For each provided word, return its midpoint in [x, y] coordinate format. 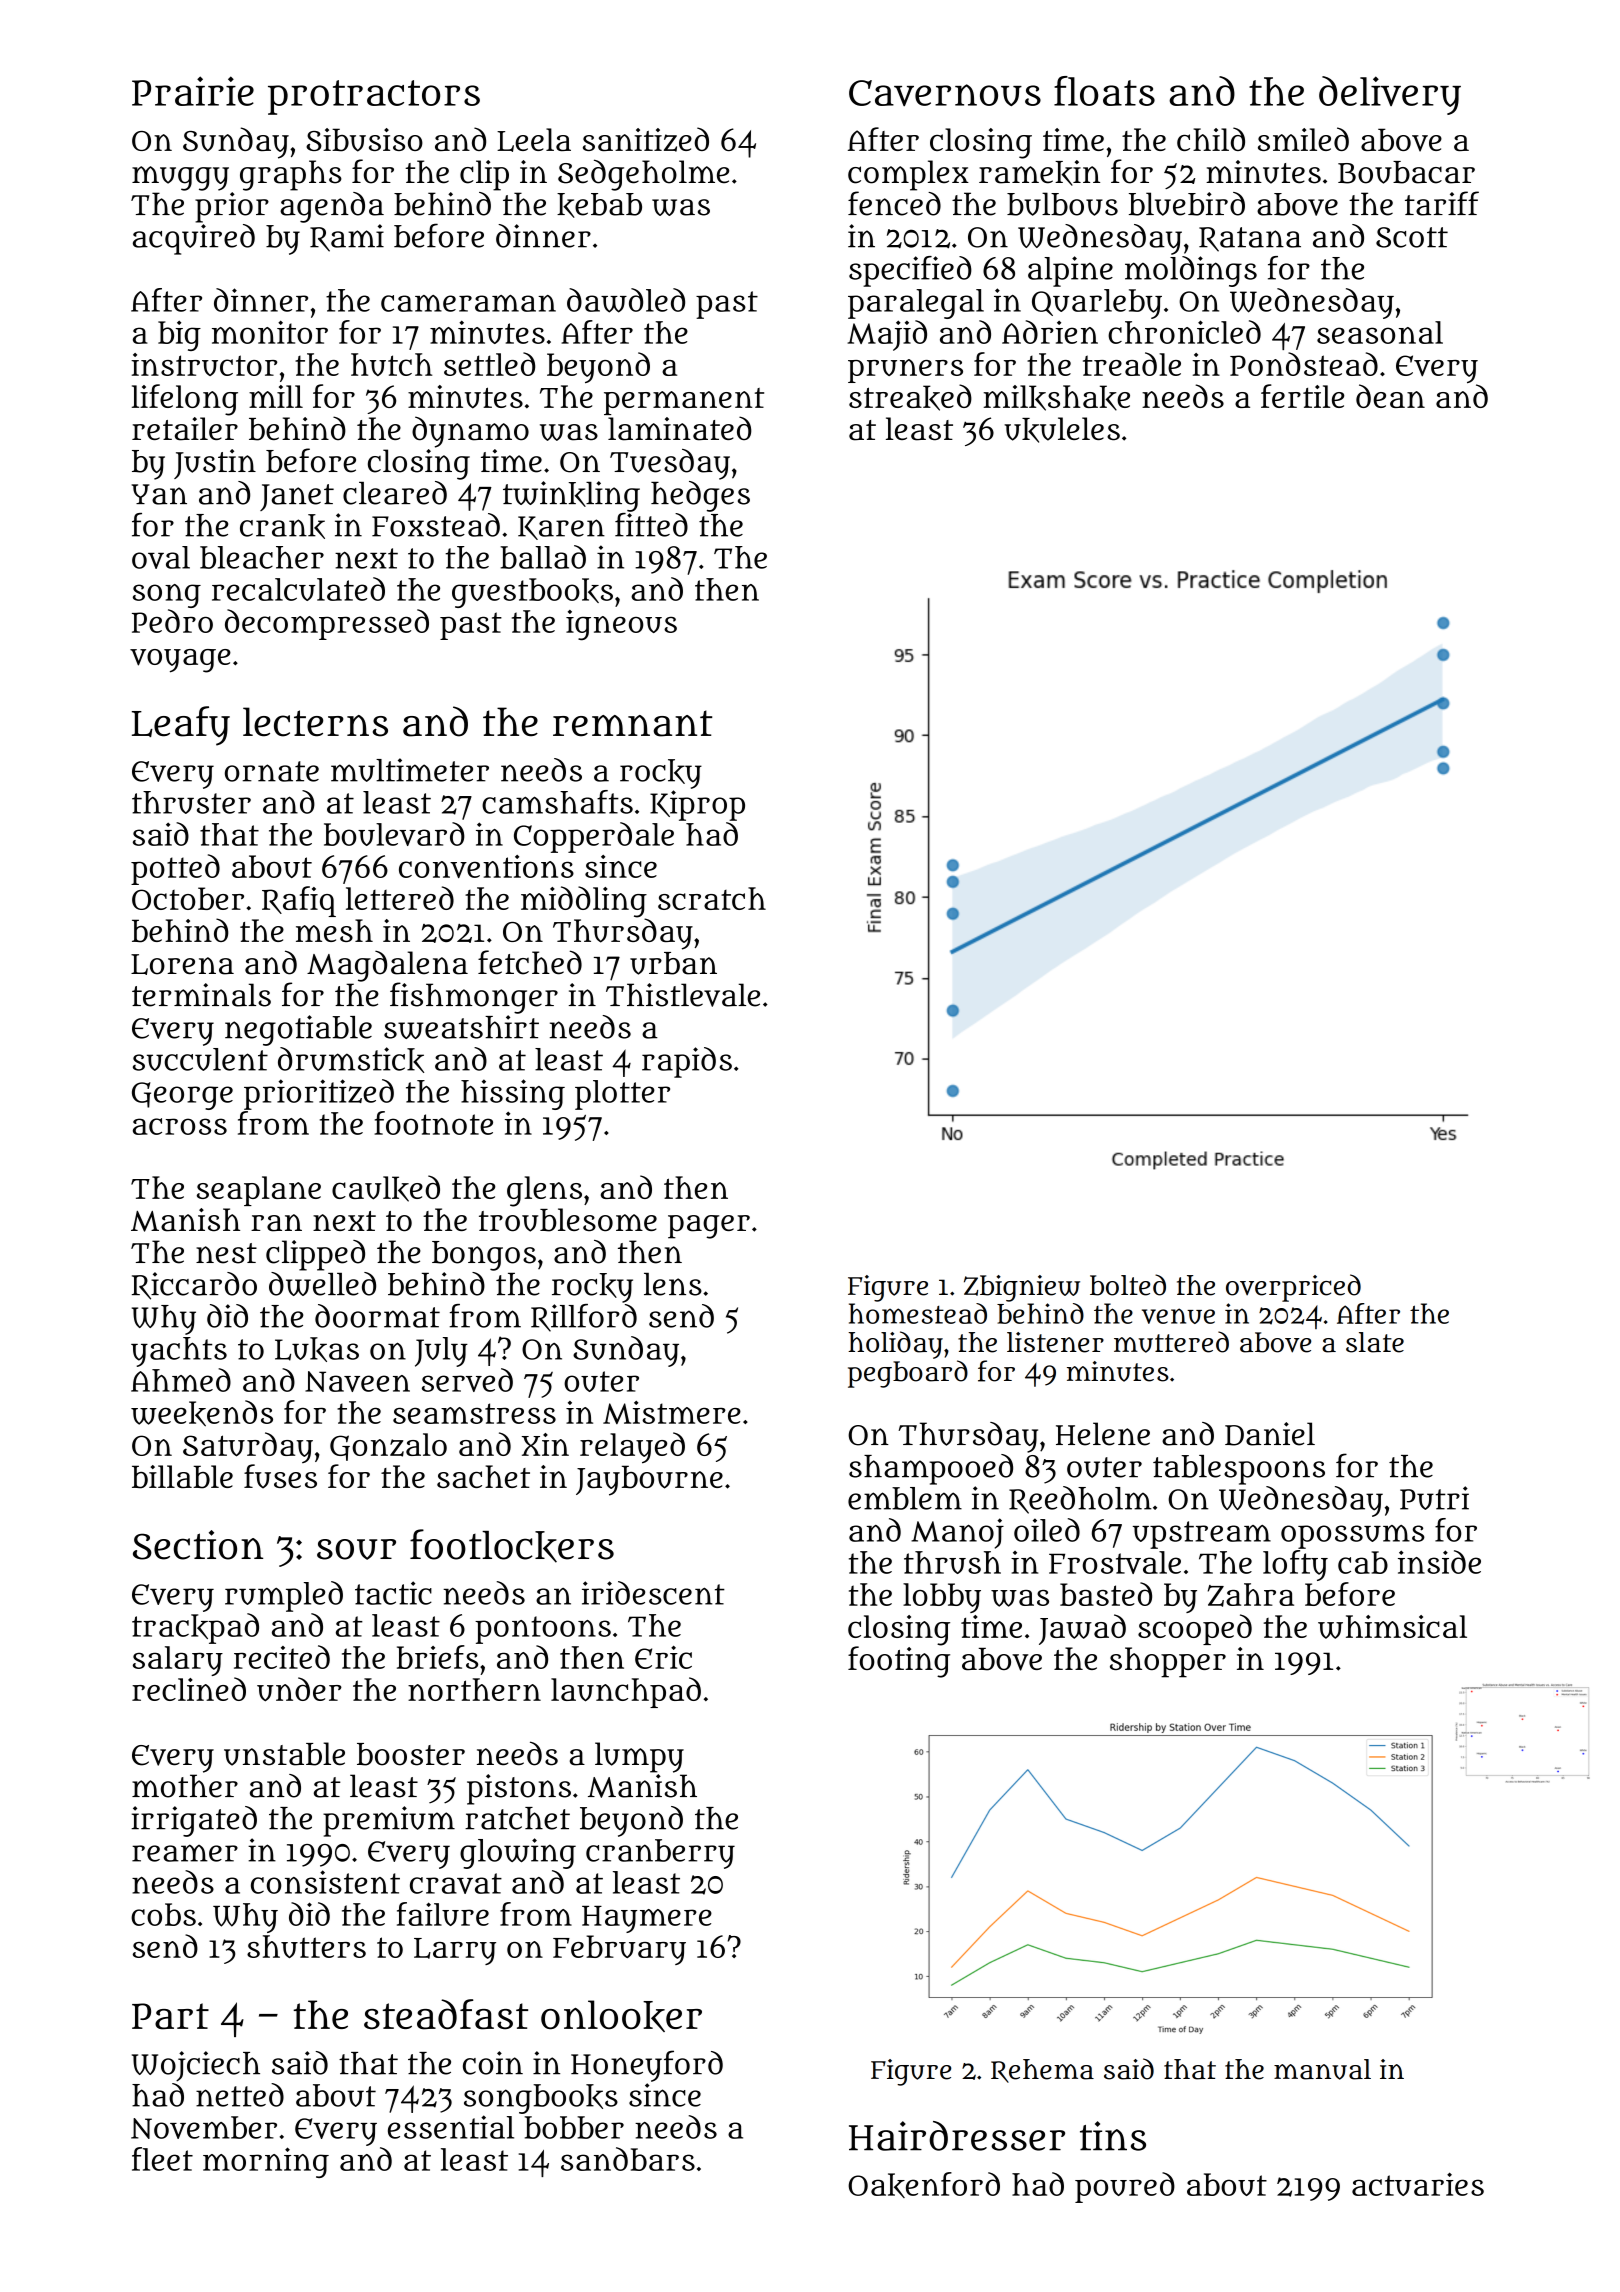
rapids [687, 1062]
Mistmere [672, 1412]
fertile [1302, 396]
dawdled [626, 300]
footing [899, 1662]
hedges [700, 496]
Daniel [1270, 1434]
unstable [284, 1754]
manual [1322, 2069]
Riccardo [194, 1286]
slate [1375, 1342]
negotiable [298, 1030]
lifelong [185, 400]
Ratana [1250, 239]
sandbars [628, 2159]
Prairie [193, 91]
